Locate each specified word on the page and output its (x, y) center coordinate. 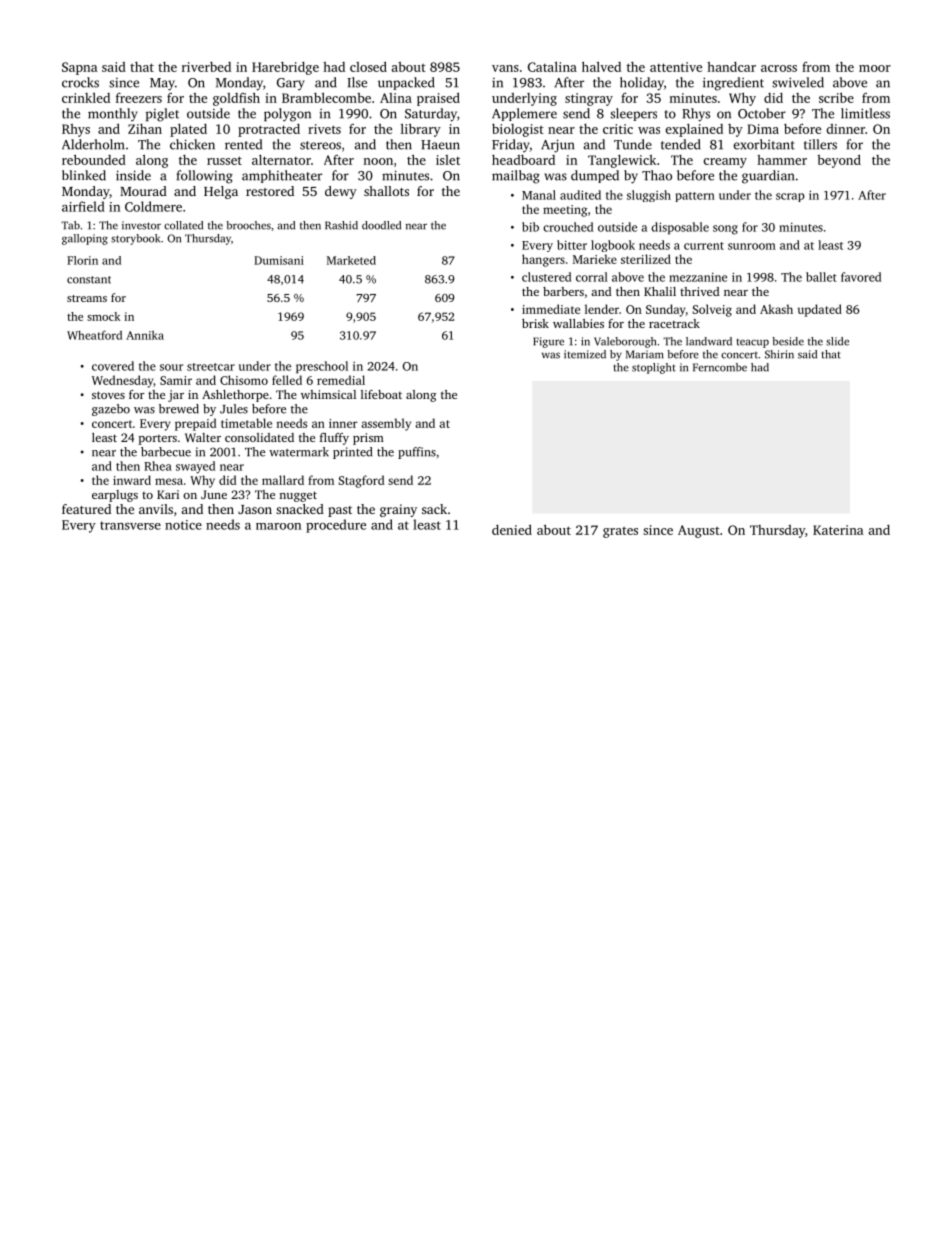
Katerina (838, 530)
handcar (731, 67)
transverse (130, 525)
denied (512, 529)
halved (601, 66)
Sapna (79, 68)
